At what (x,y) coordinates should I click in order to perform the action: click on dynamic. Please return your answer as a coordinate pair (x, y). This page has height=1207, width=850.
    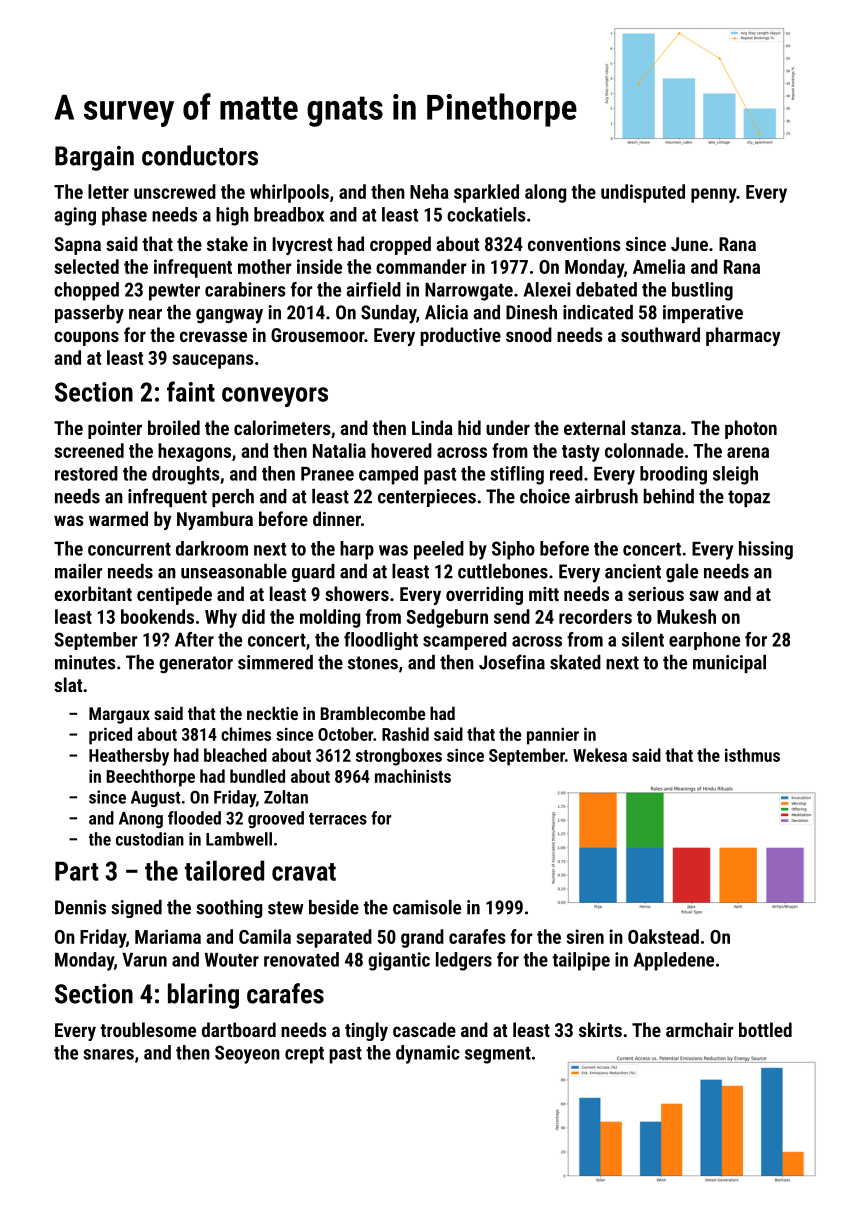
    Looking at the image, I should click on (428, 1054).
